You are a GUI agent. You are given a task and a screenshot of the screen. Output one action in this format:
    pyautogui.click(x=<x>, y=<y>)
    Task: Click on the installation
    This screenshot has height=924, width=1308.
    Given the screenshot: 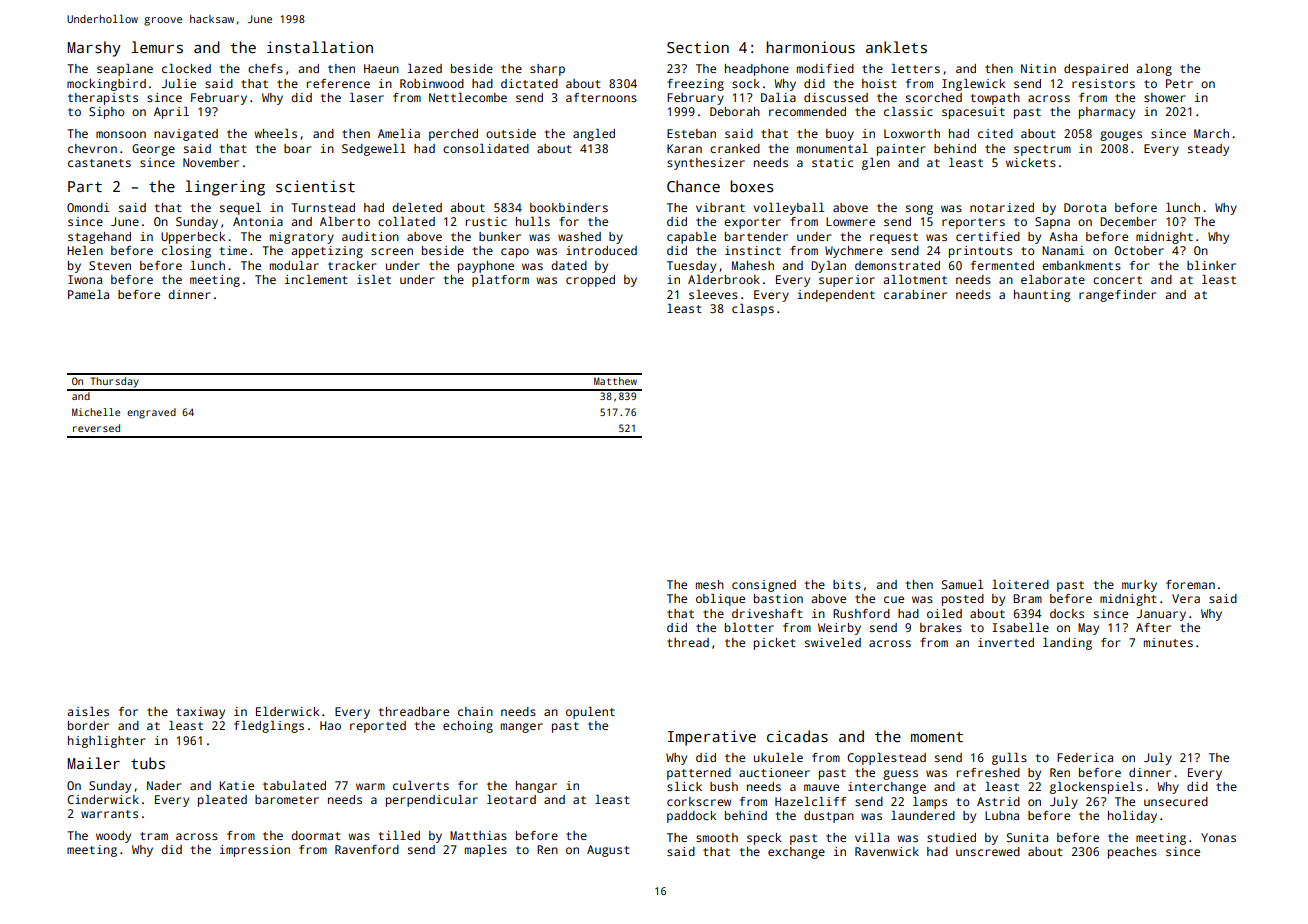 What is the action you would take?
    pyautogui.click(x=320, y=47)
